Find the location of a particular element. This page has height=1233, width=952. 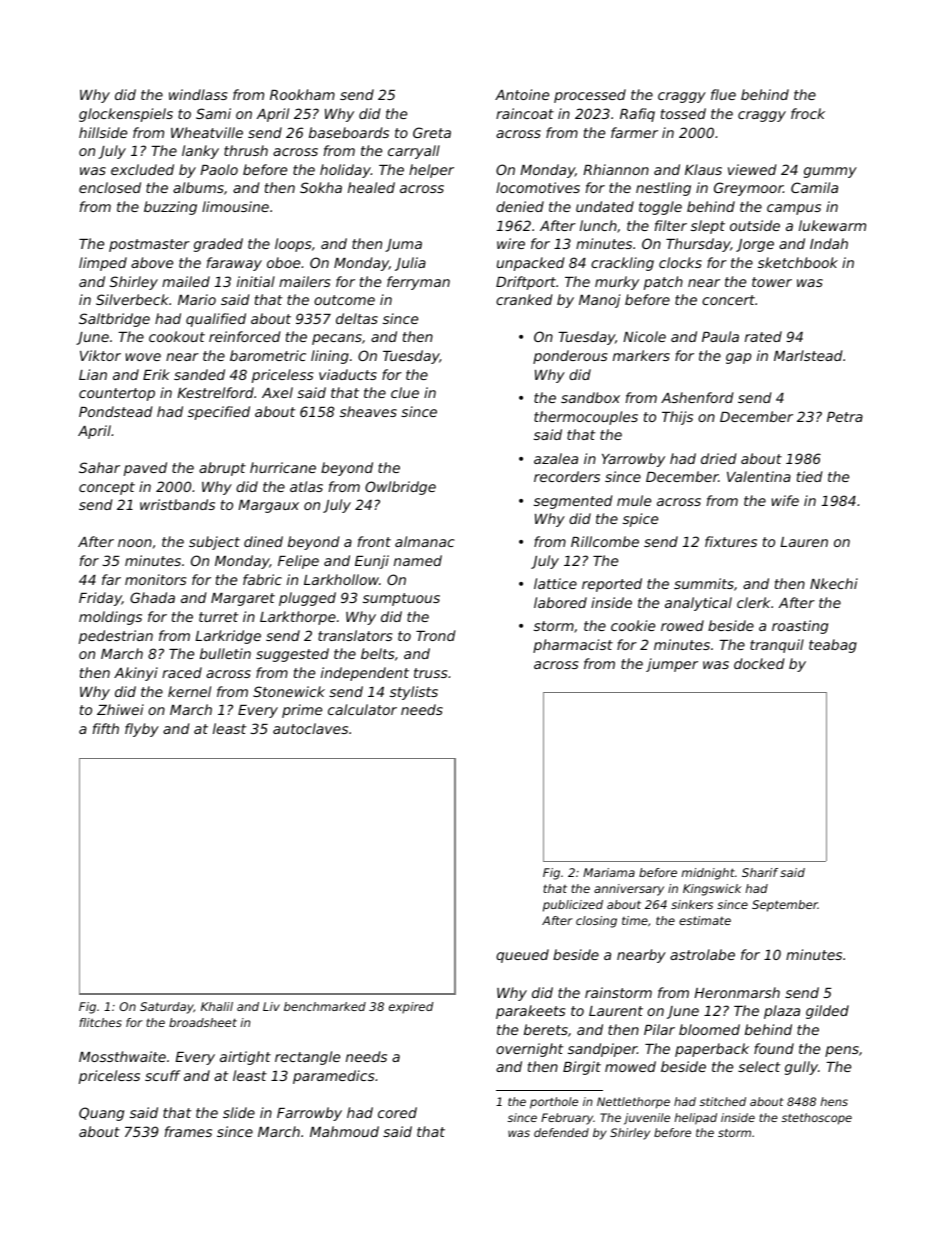

benchmarked is located at coordinates (325, 1006).
